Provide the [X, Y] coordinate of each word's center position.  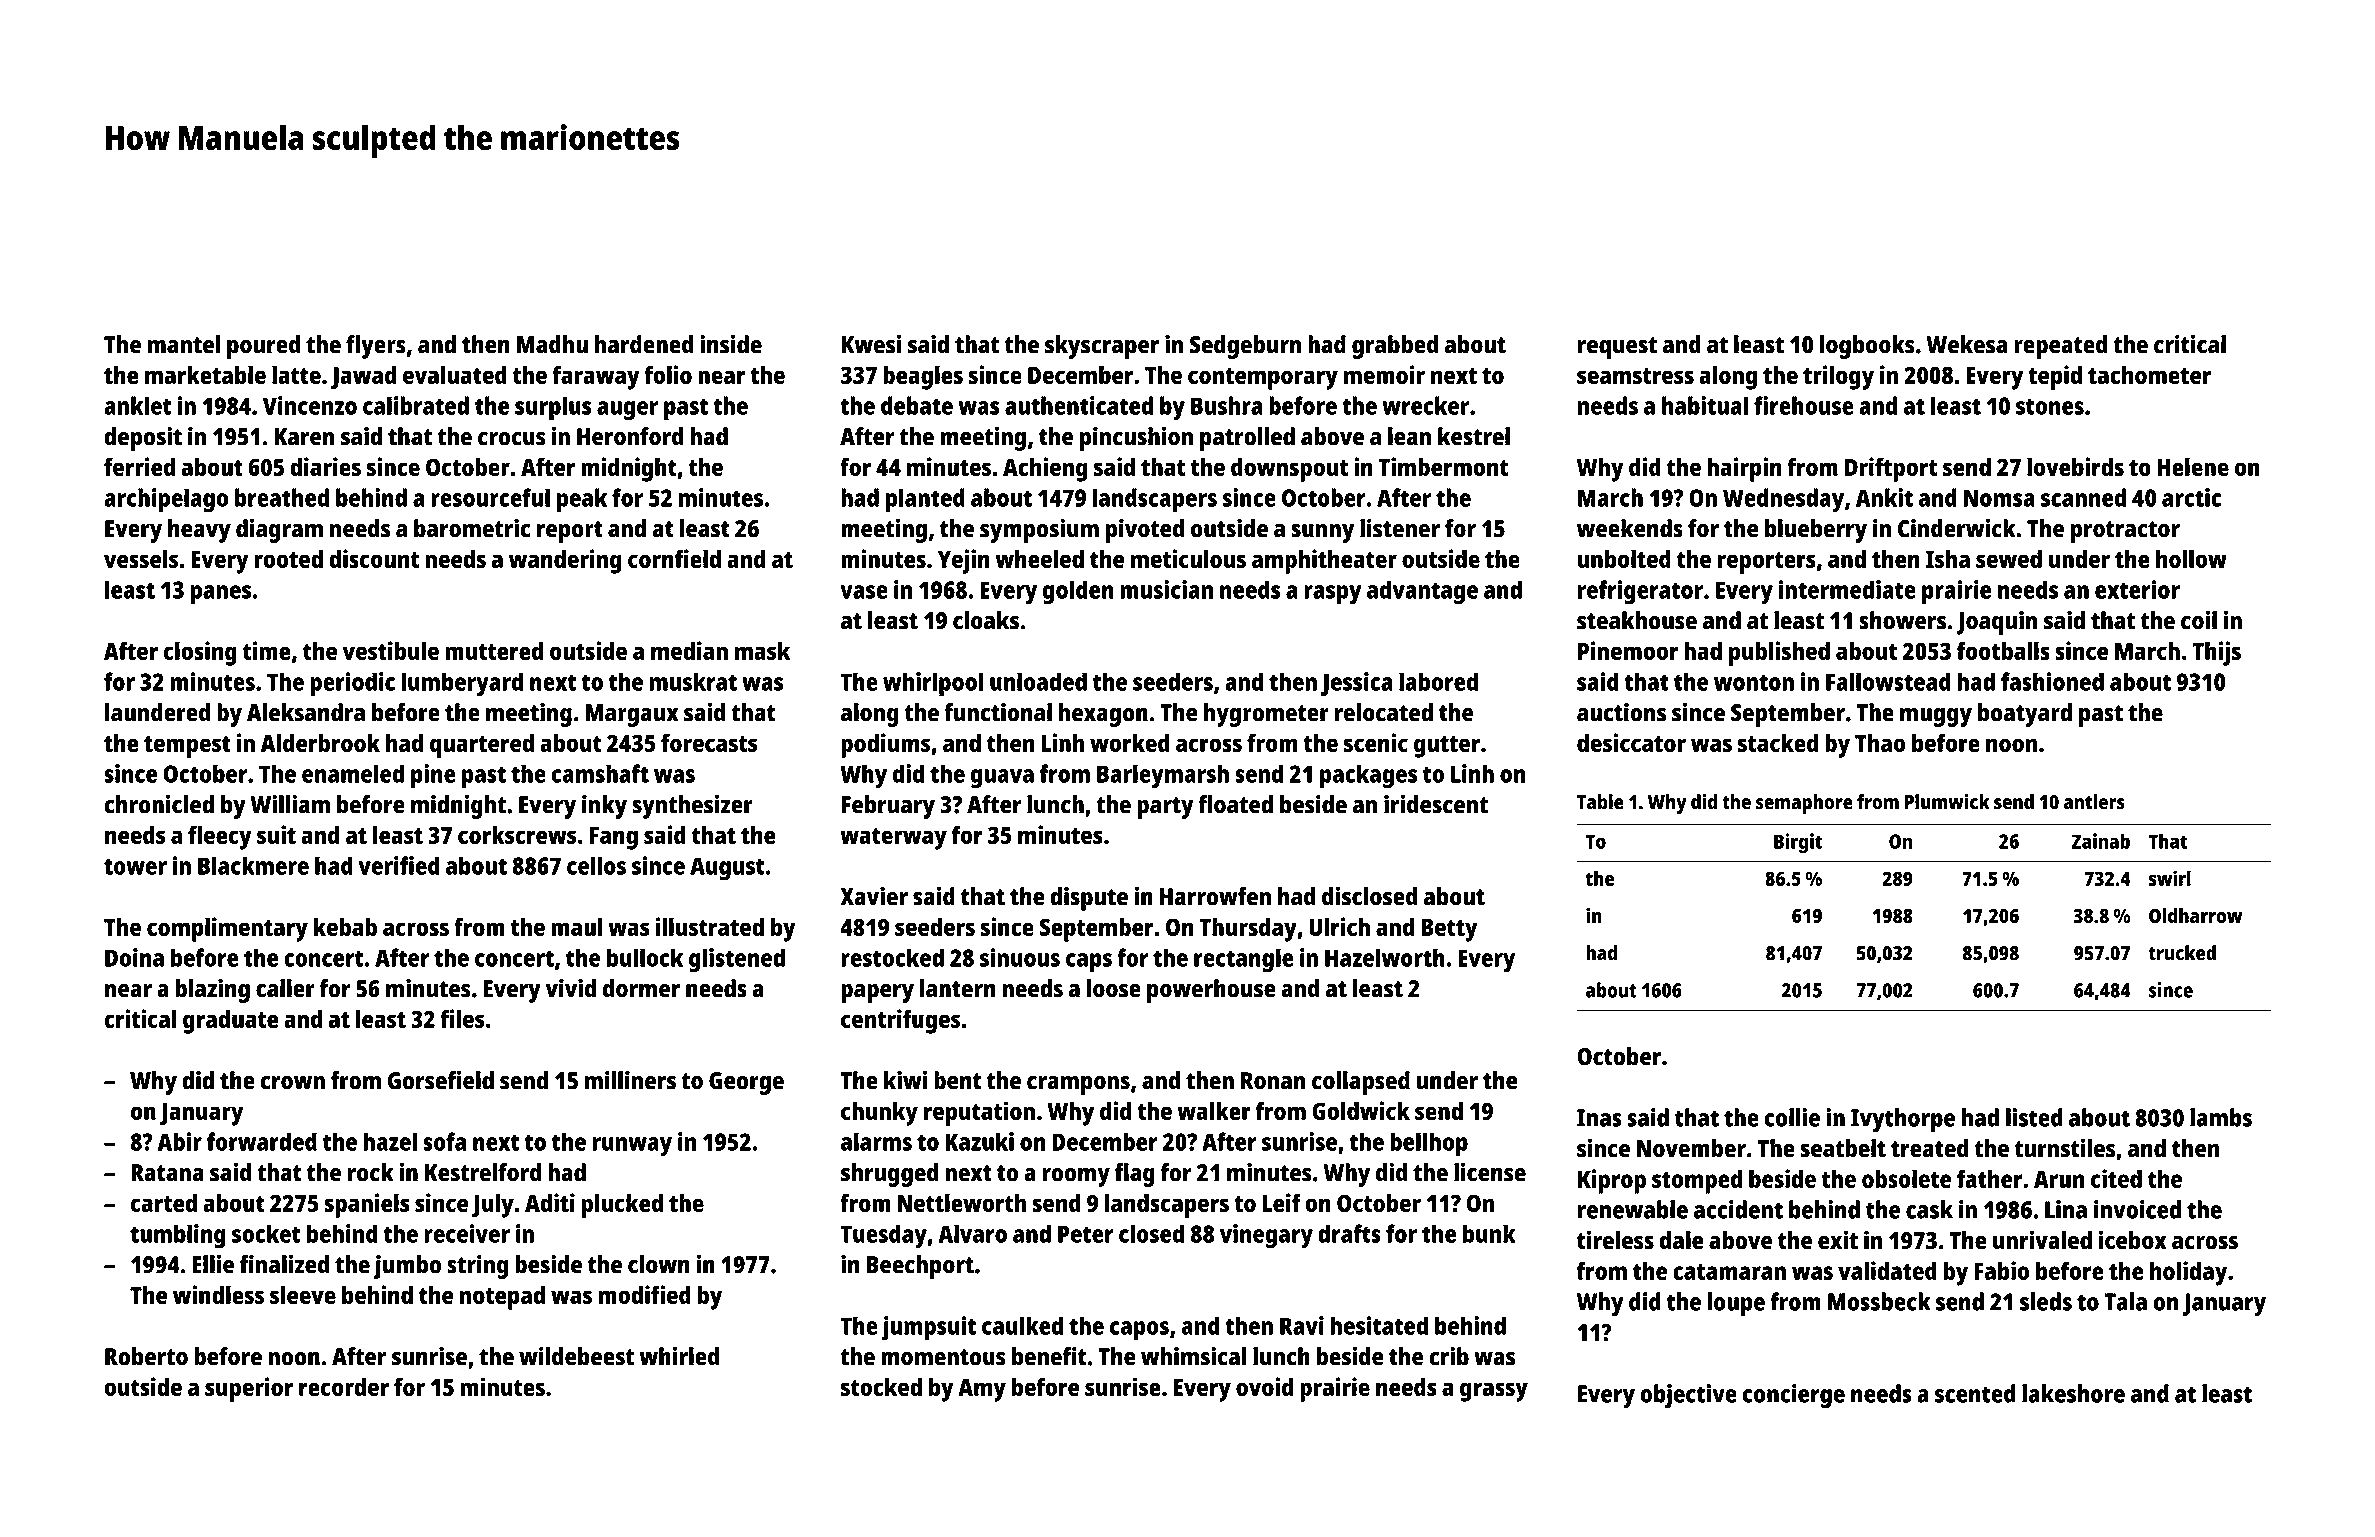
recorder [344, 1387]
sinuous [1020, 957]
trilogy [1838, 377]
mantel [184, 344]
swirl [2170, 878]
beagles [923, 377]
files [462, 1018]
